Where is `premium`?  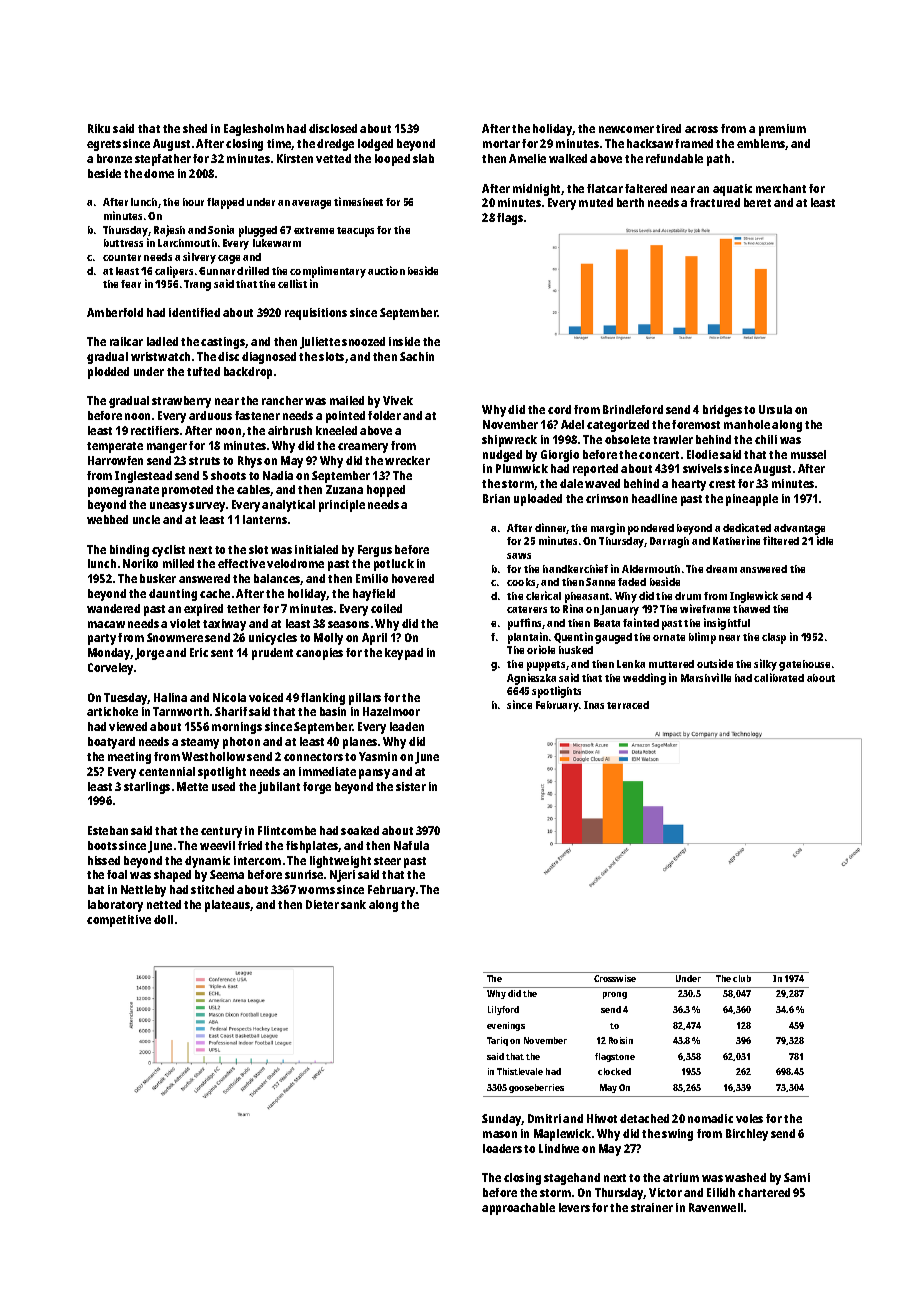
premium is located at coordinates (782, 130).
